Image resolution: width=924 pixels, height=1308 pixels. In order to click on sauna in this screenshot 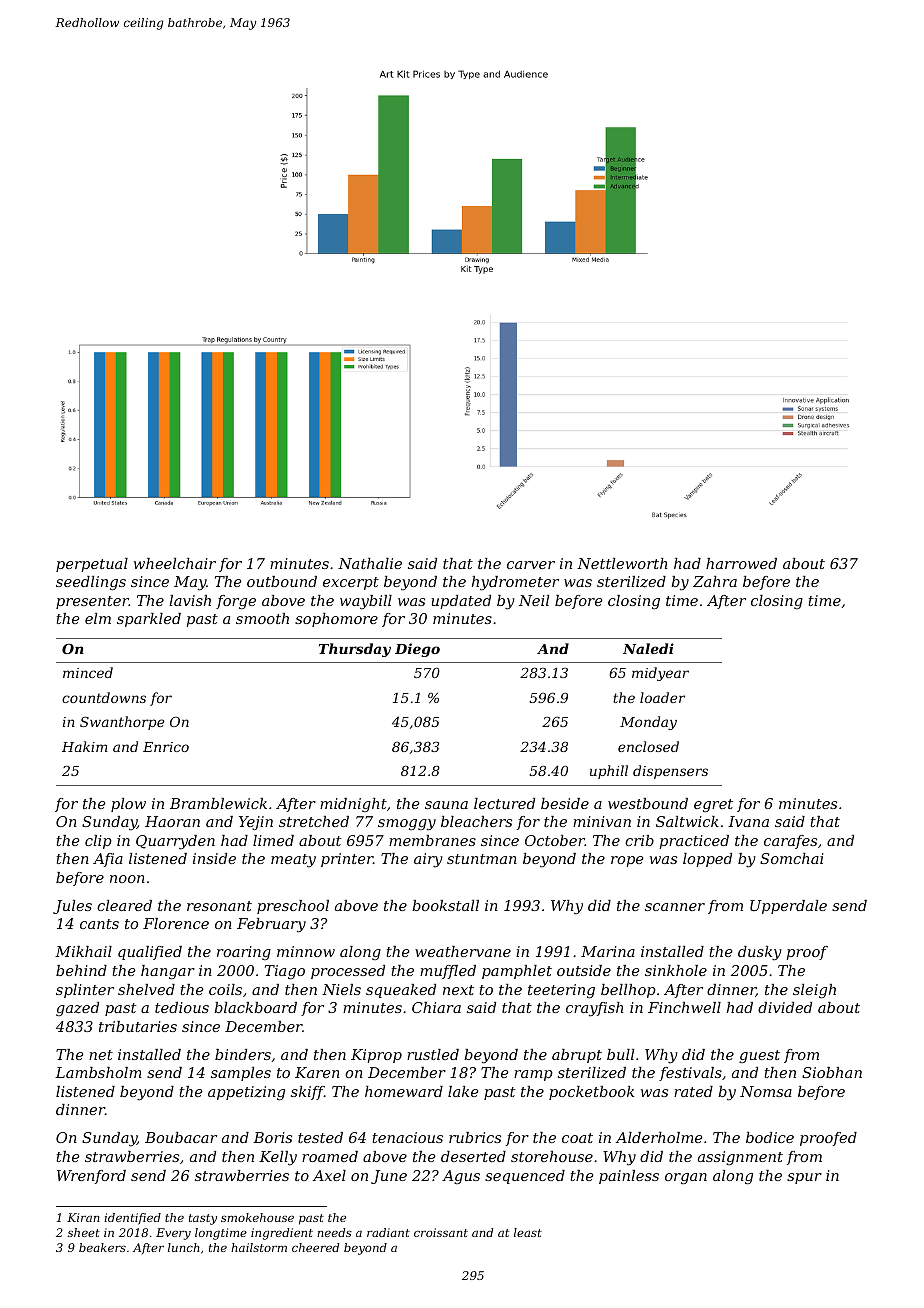, I will do `click(446, 805)`.
